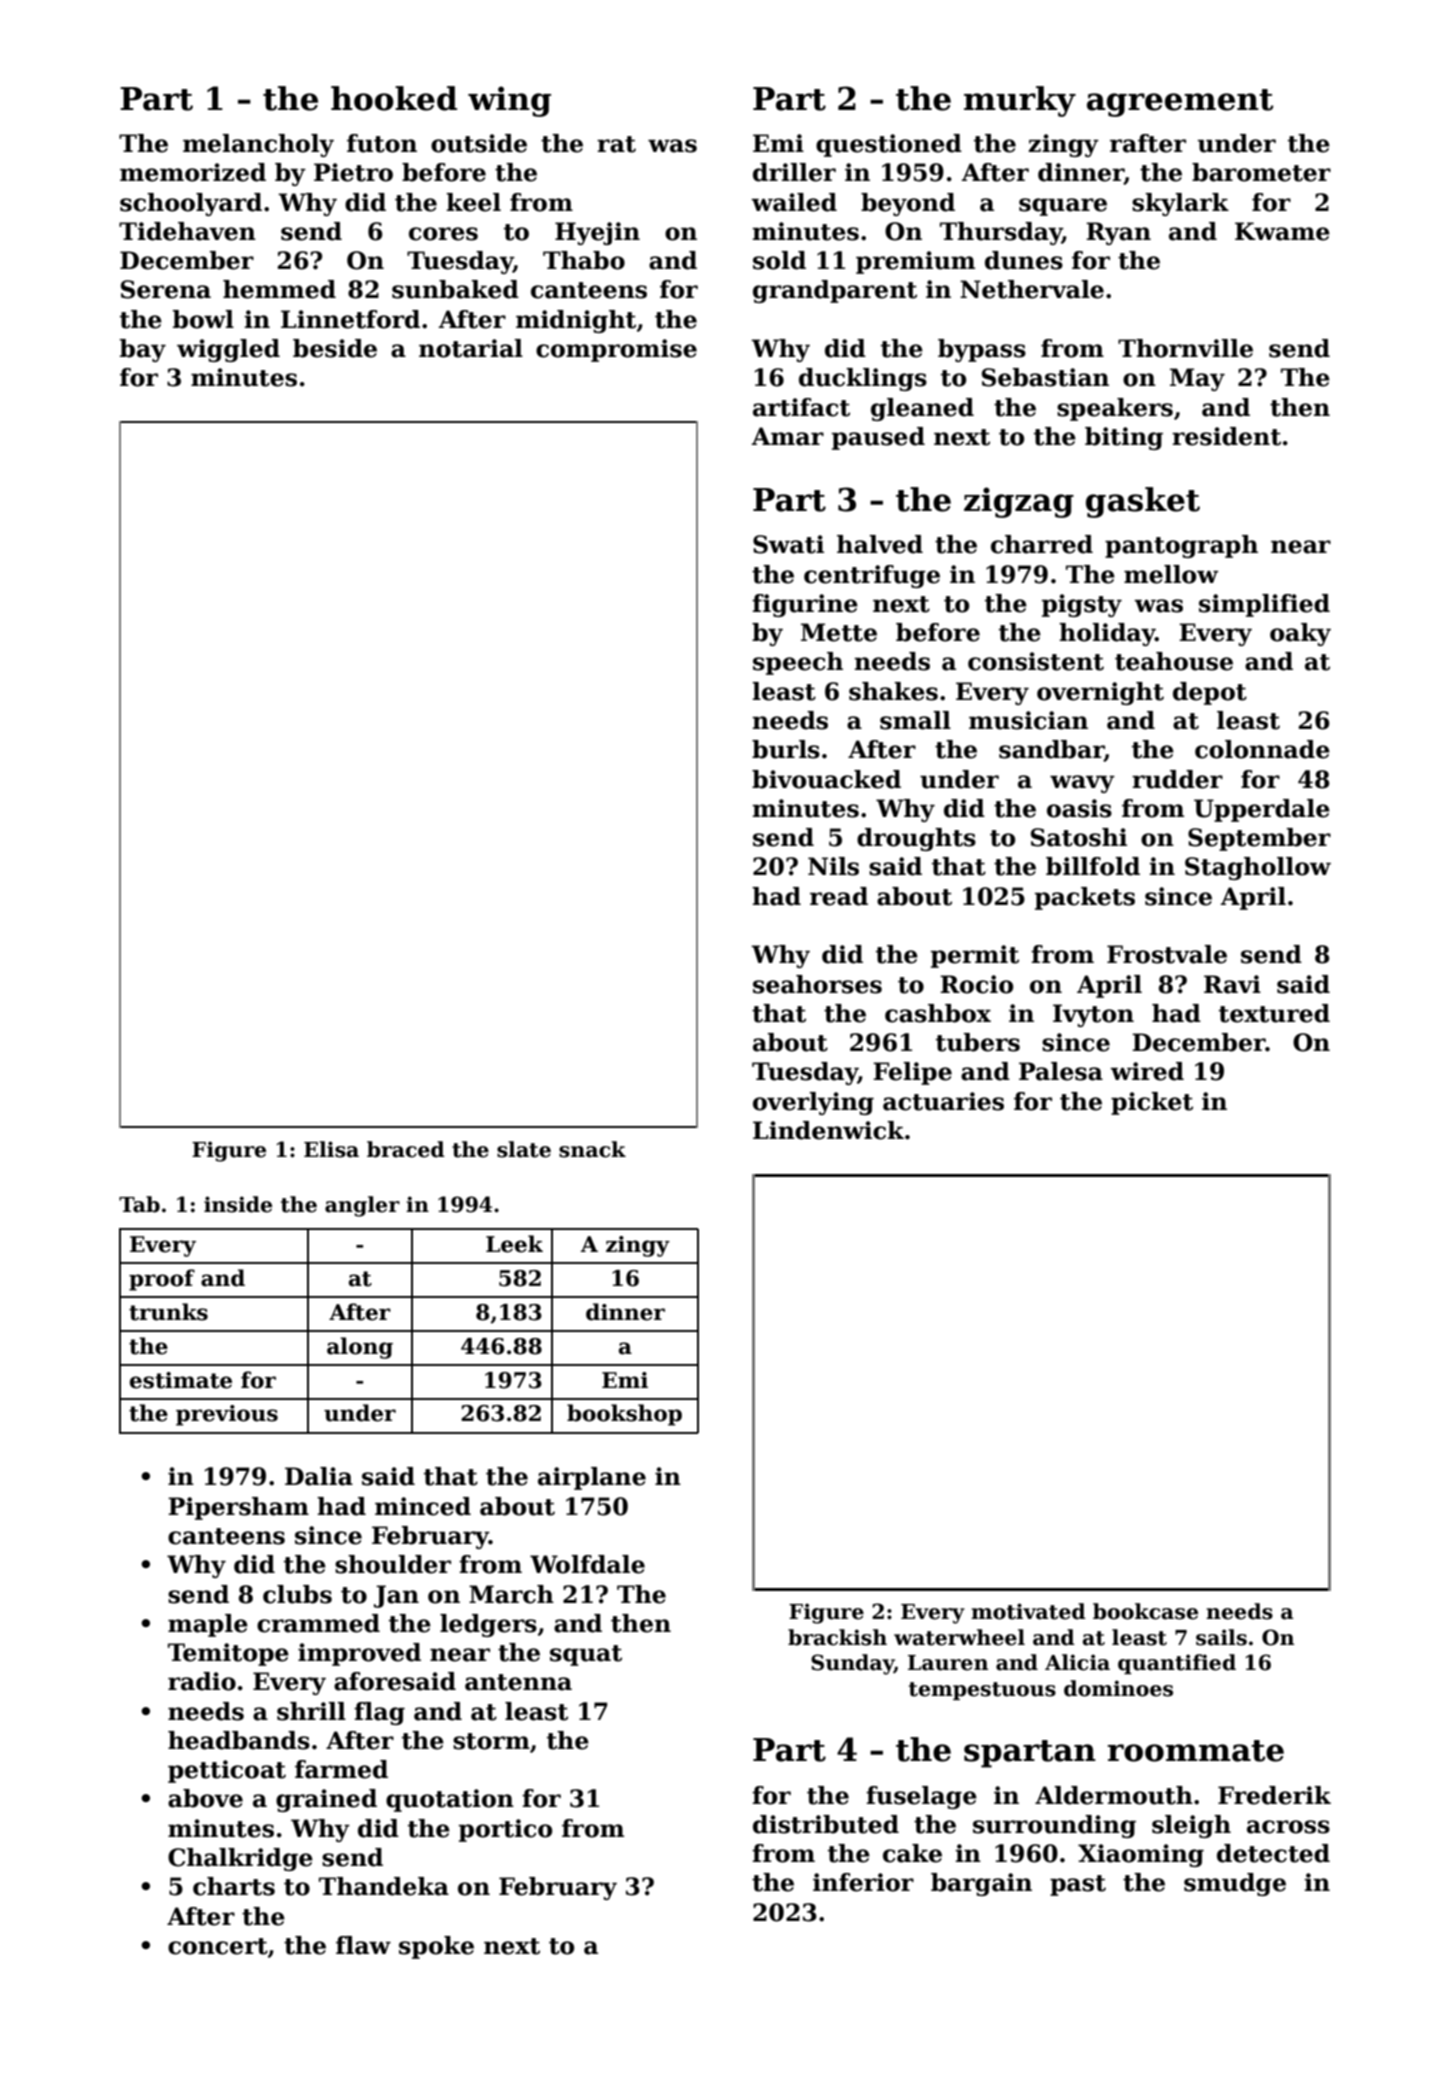 This screenshot has height=2100, width=1450. Describe the element at coordinates (1020, 101) in the screenshot. I see `murky` at that location.
